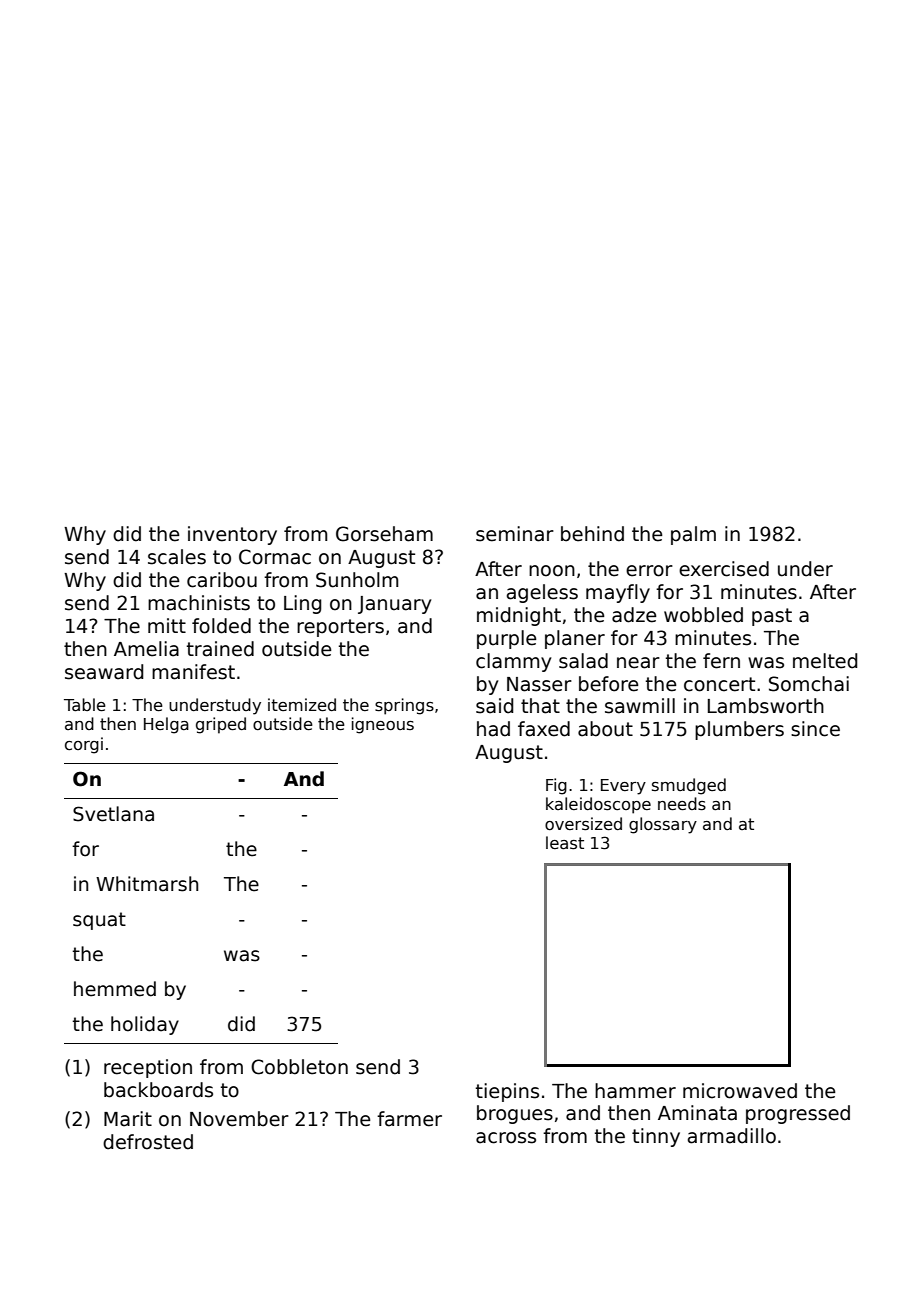 The height and width of the screenshot is (1311, 924). What do you see at coordinates (404, 706) in the screenshot?
I see `springs` at bounding box center [404, 706].
